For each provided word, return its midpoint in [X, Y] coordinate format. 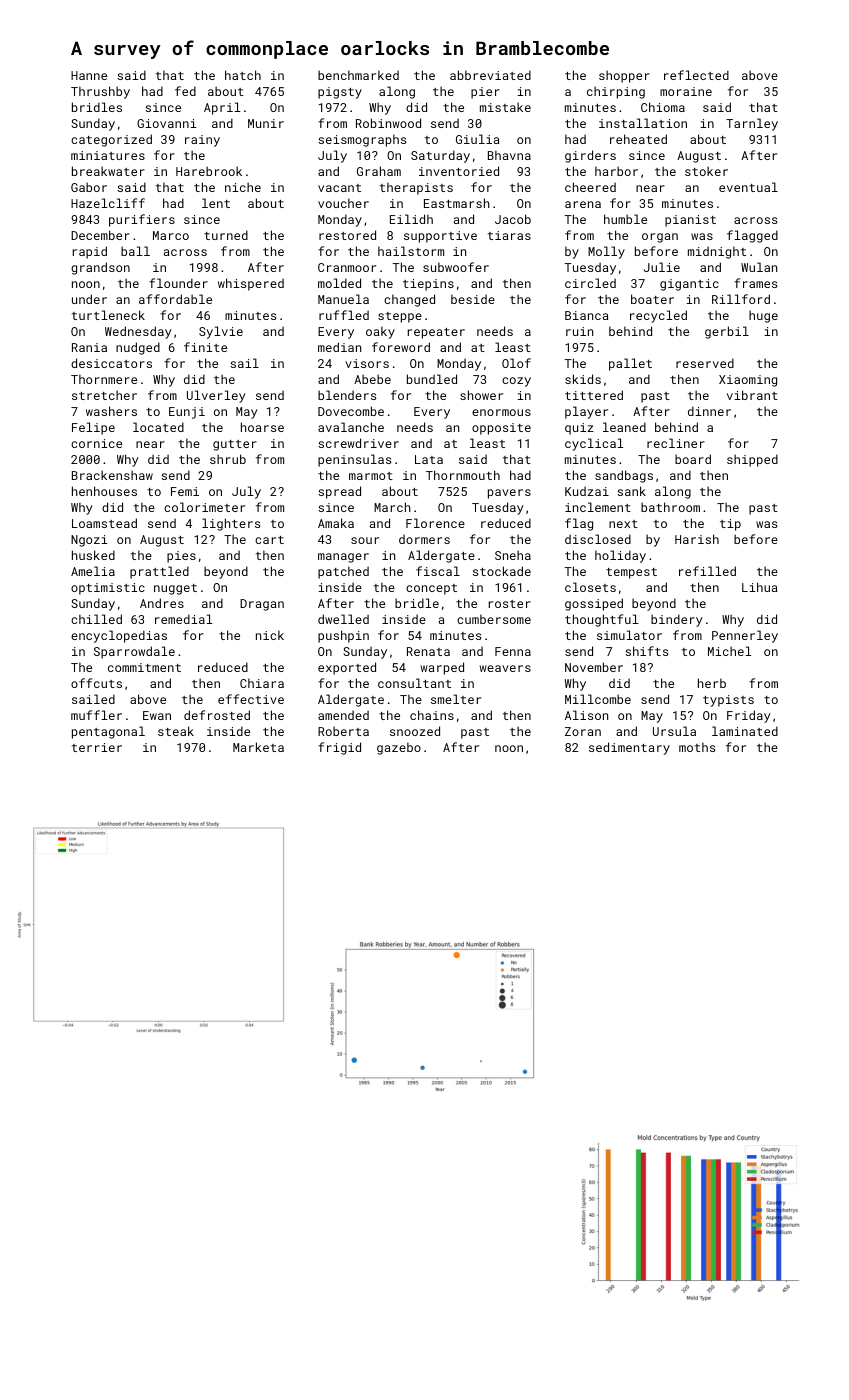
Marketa [258, 747]
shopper [624, 76]
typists [728, 701]
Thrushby [100, 92]
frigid [339, 748]
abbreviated [490, 75]
